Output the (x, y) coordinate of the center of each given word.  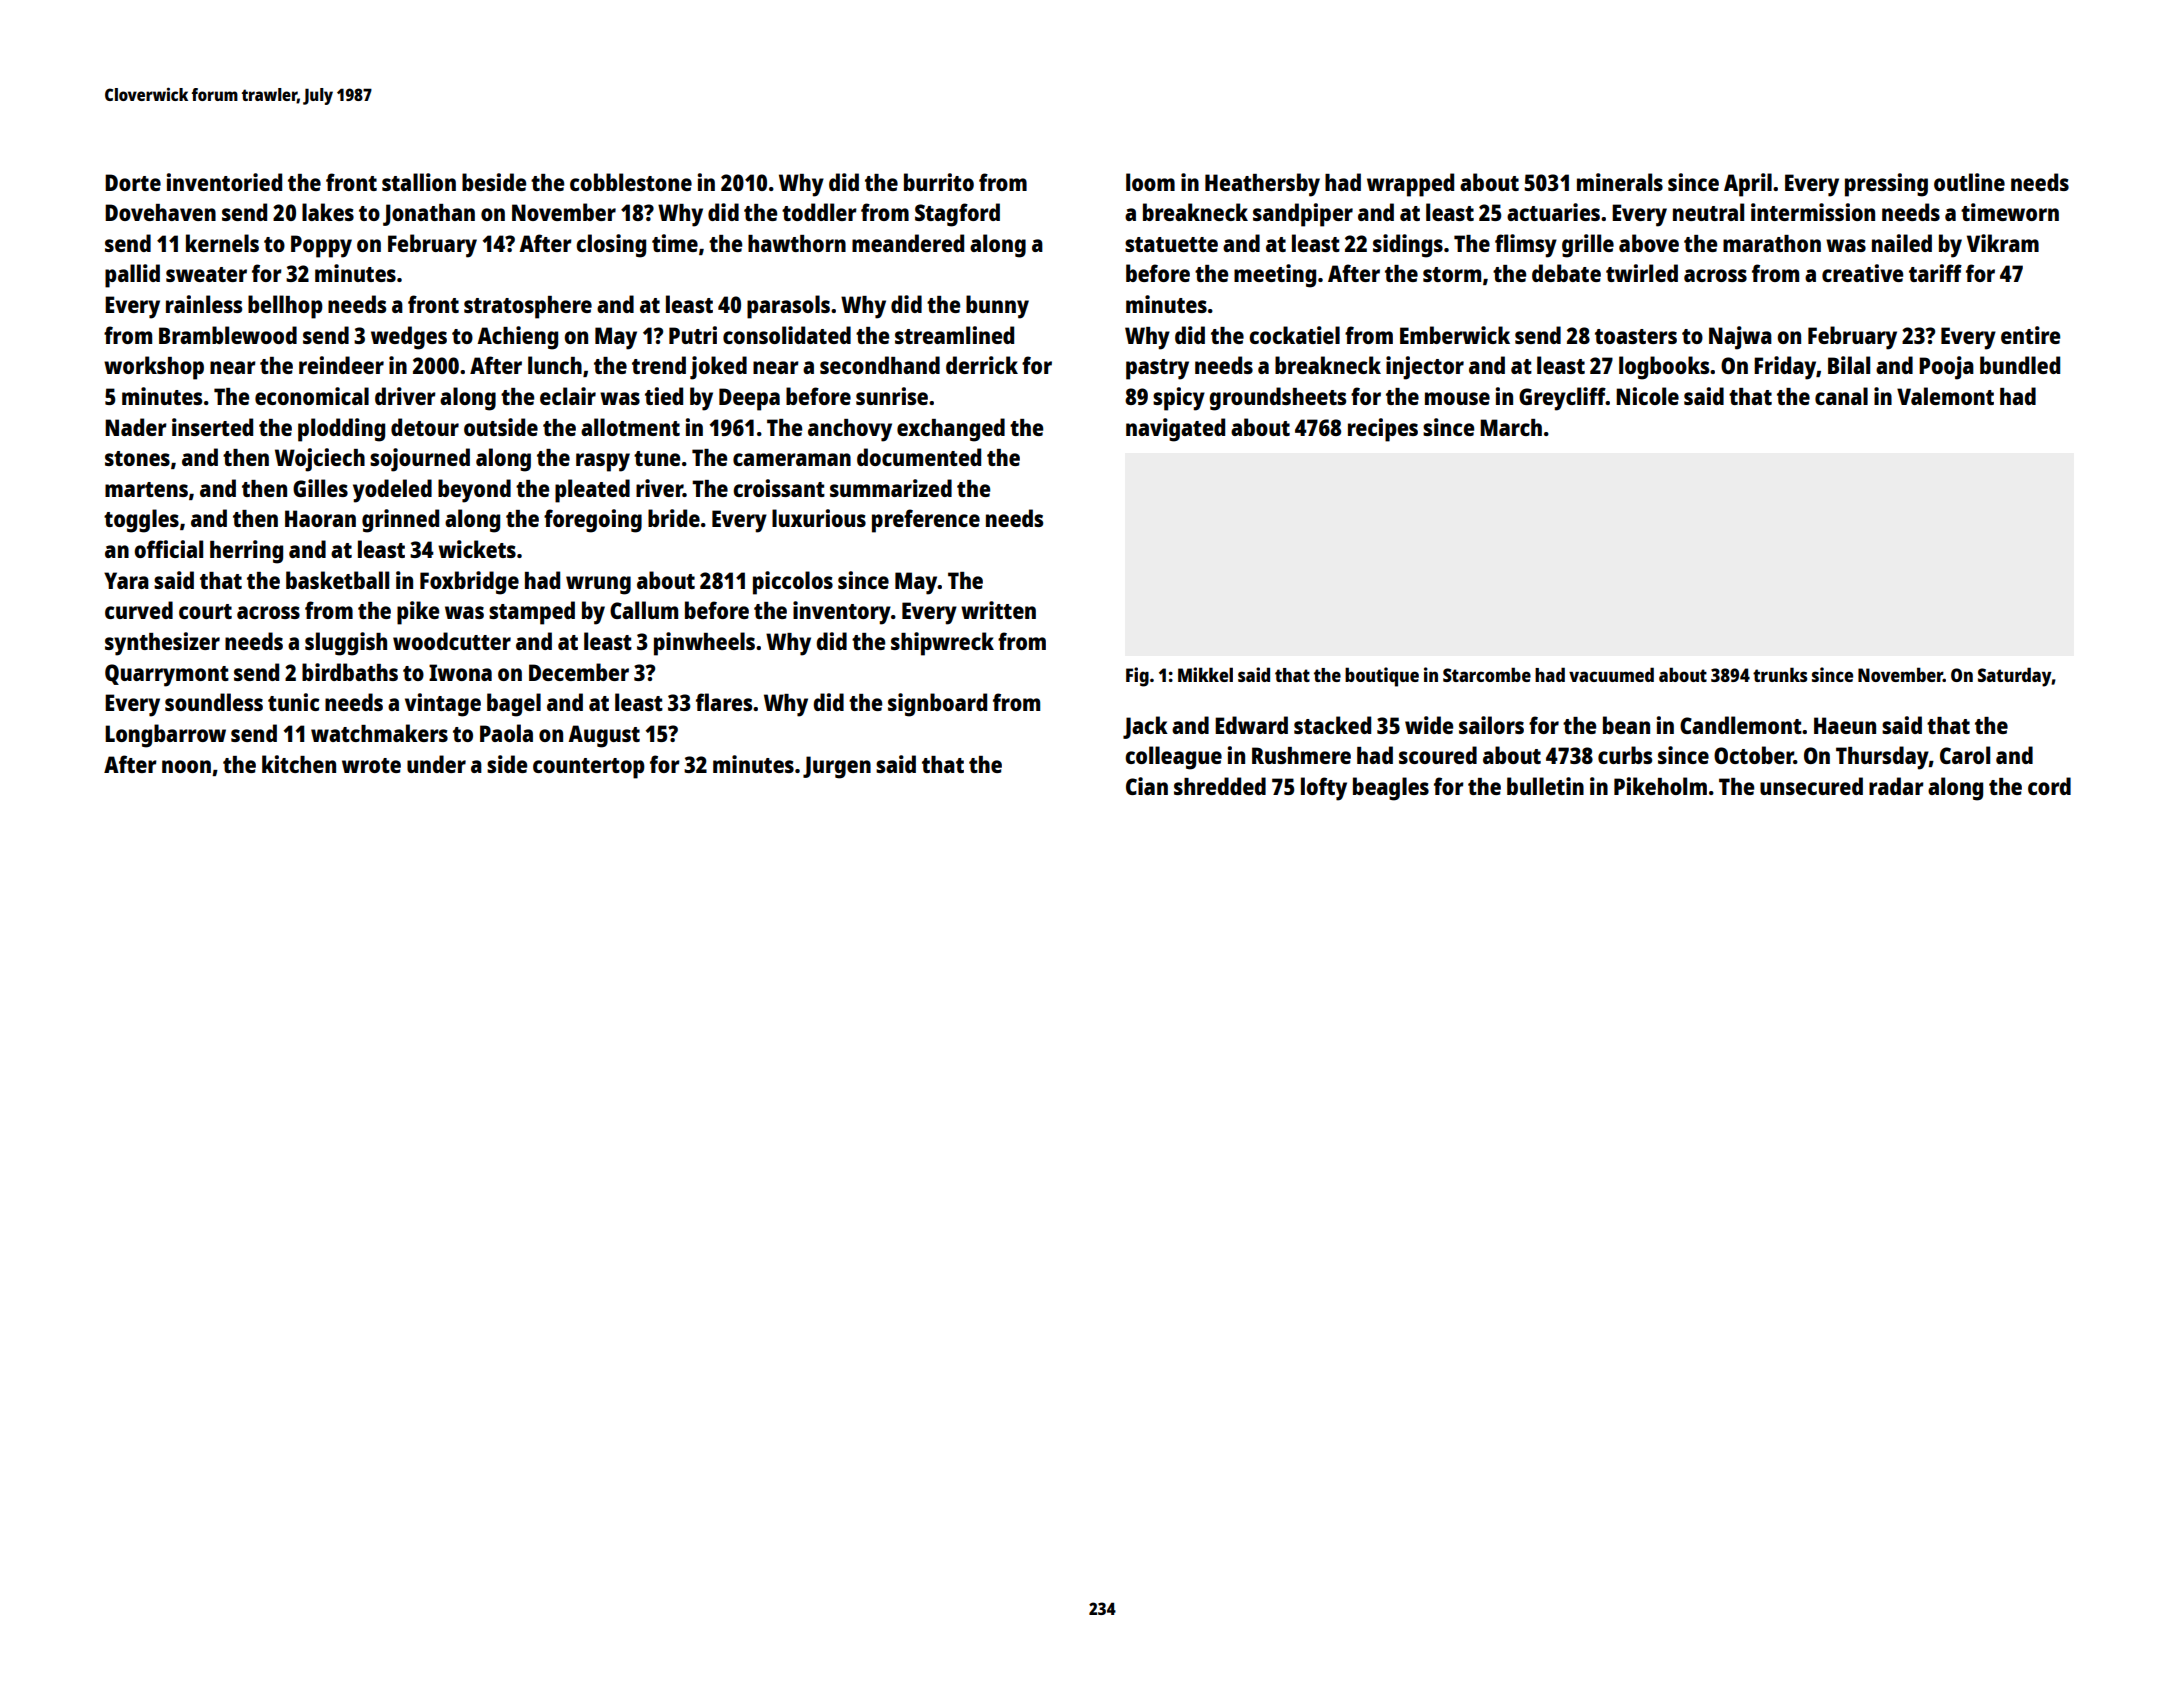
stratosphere (528, 307)
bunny (997, 307)
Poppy (321, 246)
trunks (1780, 674)
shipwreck (942, 644)
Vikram (2003, 243)
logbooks (1664, 368)
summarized (891, 488)
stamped (532, 613)
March (1511, 427)
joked (718, 368)
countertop (589, 768)
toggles (141, 521)
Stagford (957, 215)
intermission (1813, 212)
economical (312, 396)
